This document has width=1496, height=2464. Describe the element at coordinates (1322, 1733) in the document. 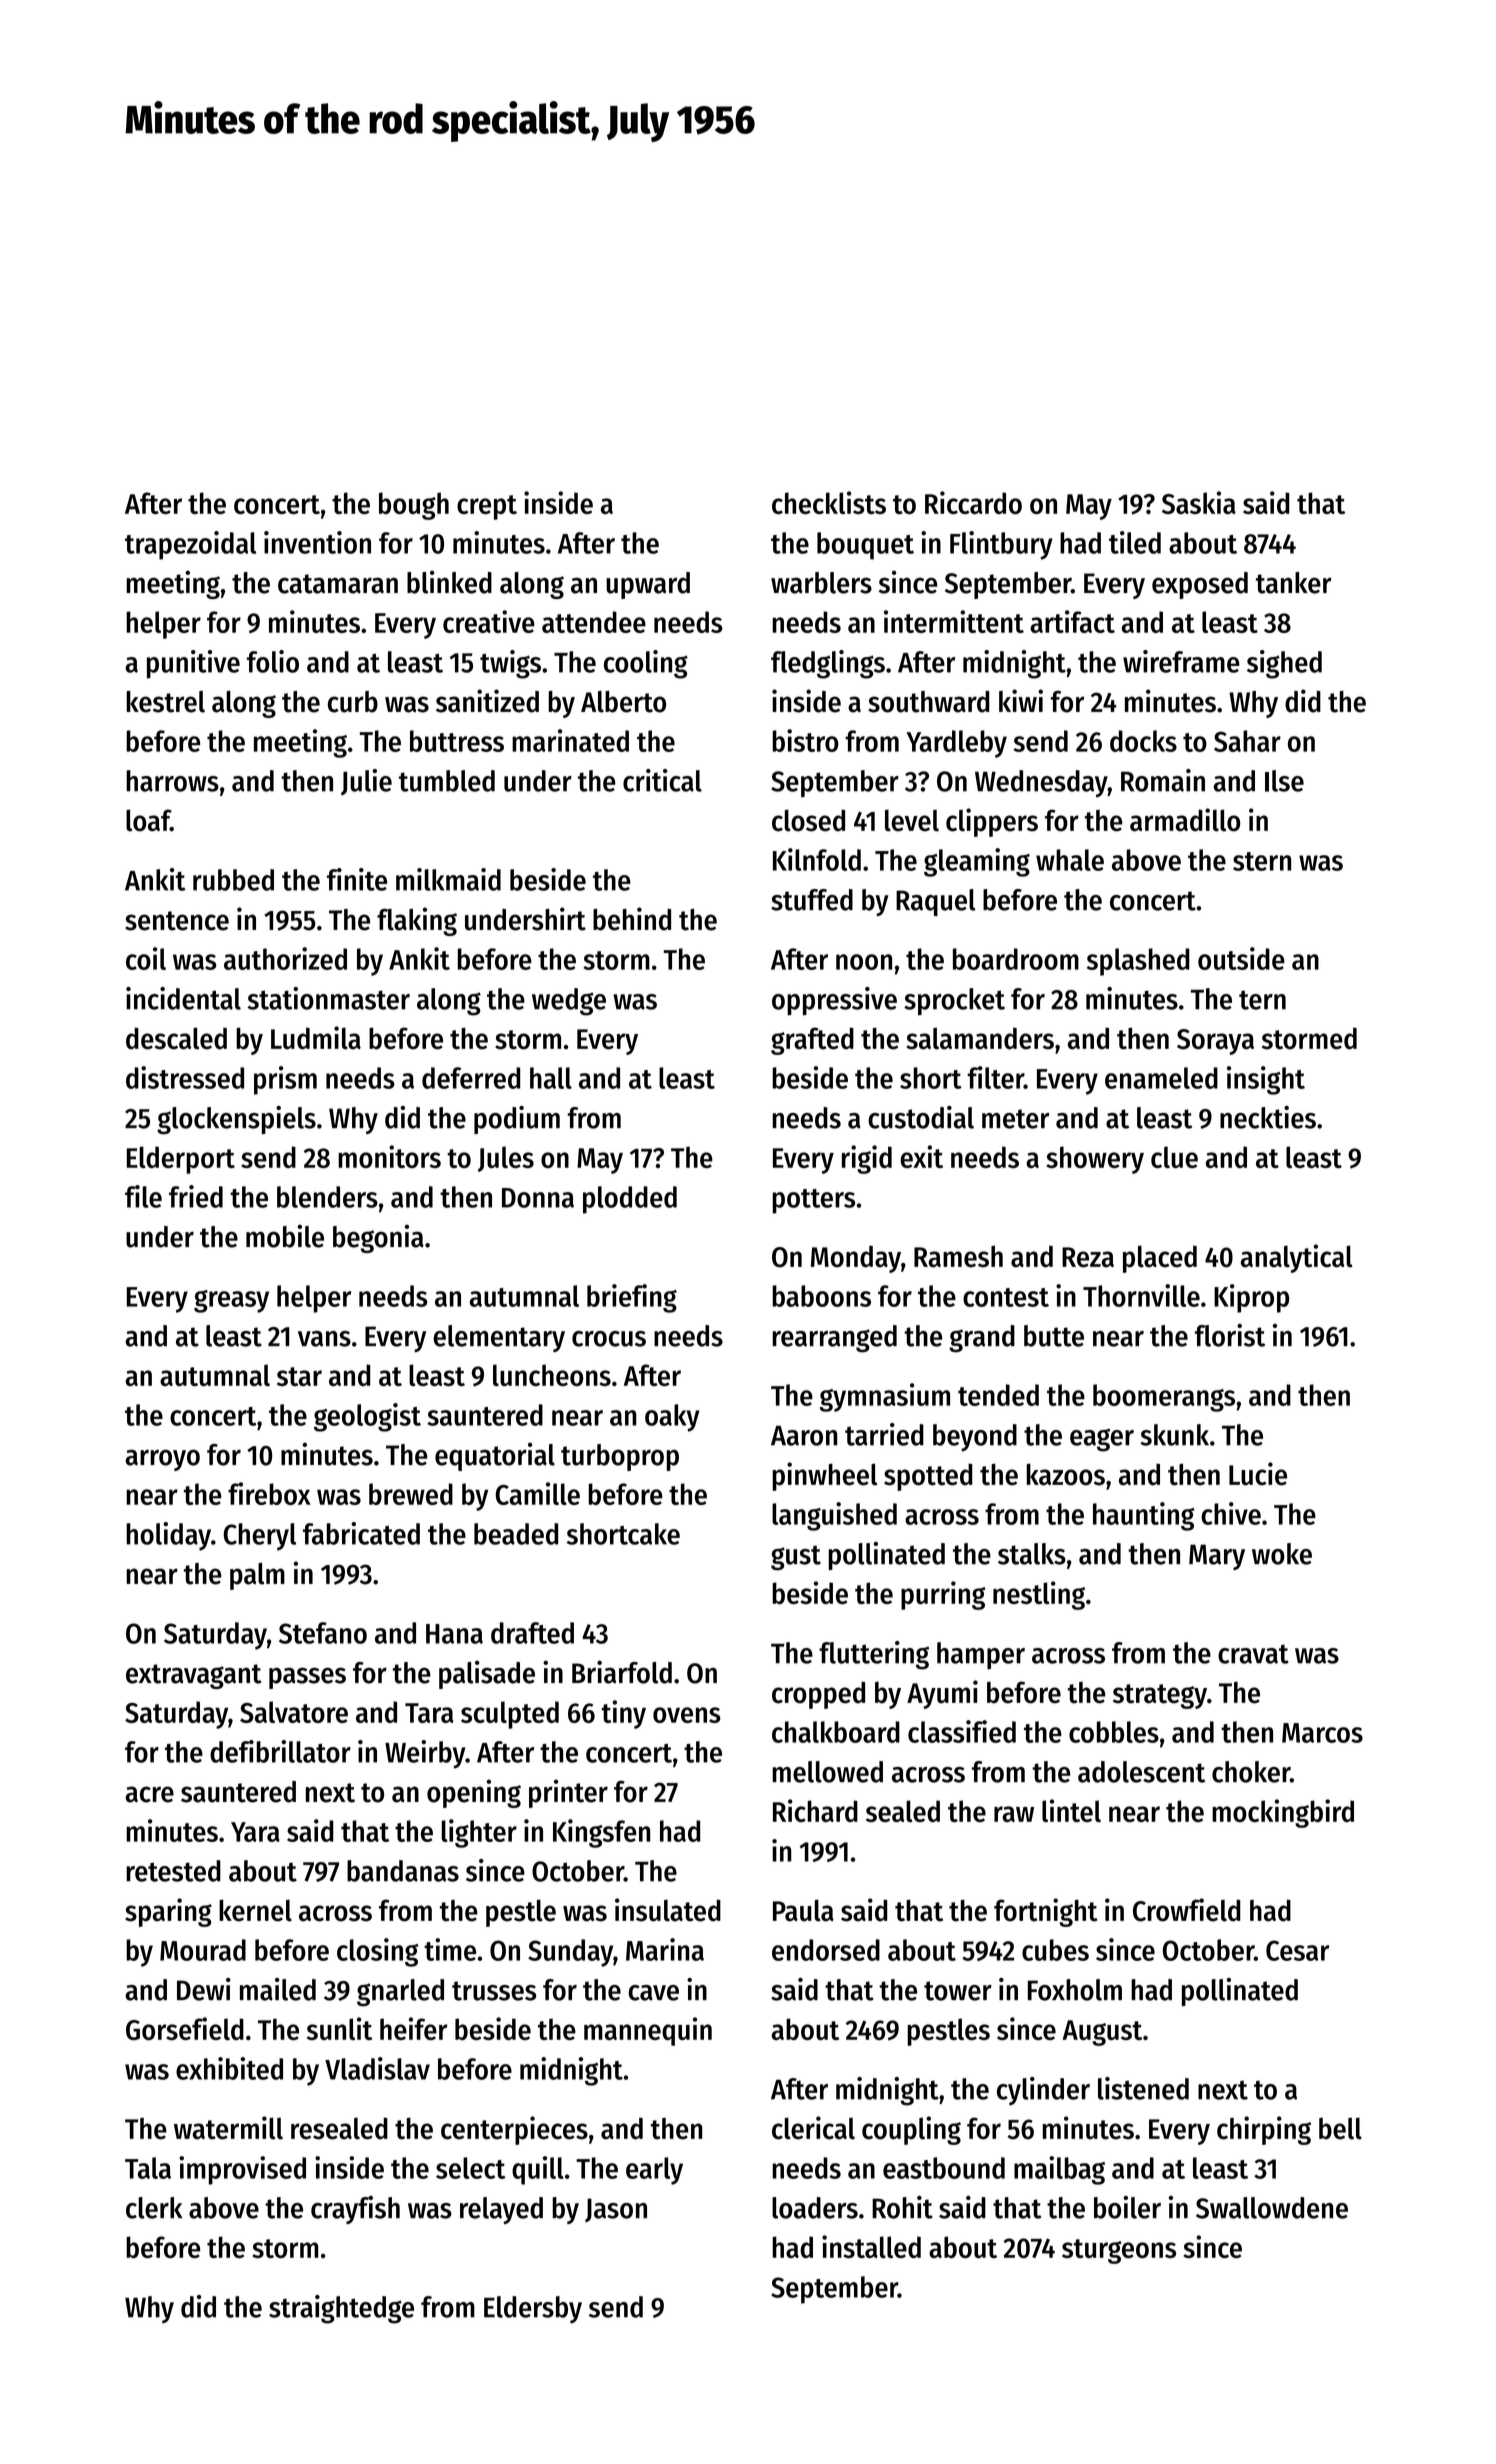

I see `Marcos` at that location.
